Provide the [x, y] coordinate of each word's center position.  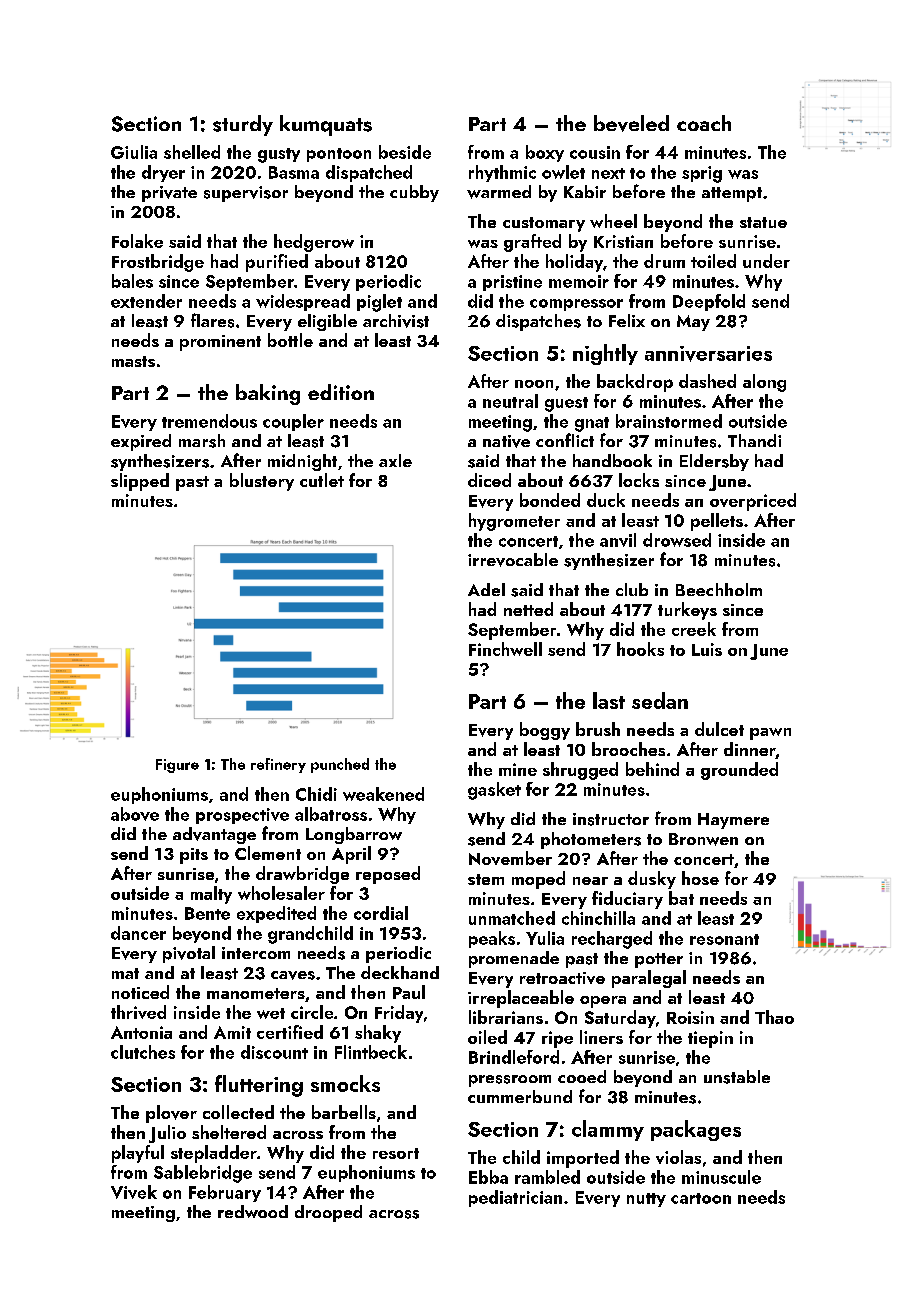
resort [396, 1153]
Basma [294, 172]
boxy [545, 153]
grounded [739, 771]
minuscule [721, 1177]
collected [238, 1112]
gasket [494, 791]
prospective [242, 816]
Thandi [754, 440]
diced [489, 480]
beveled [631, 123]
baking [268, 394]
